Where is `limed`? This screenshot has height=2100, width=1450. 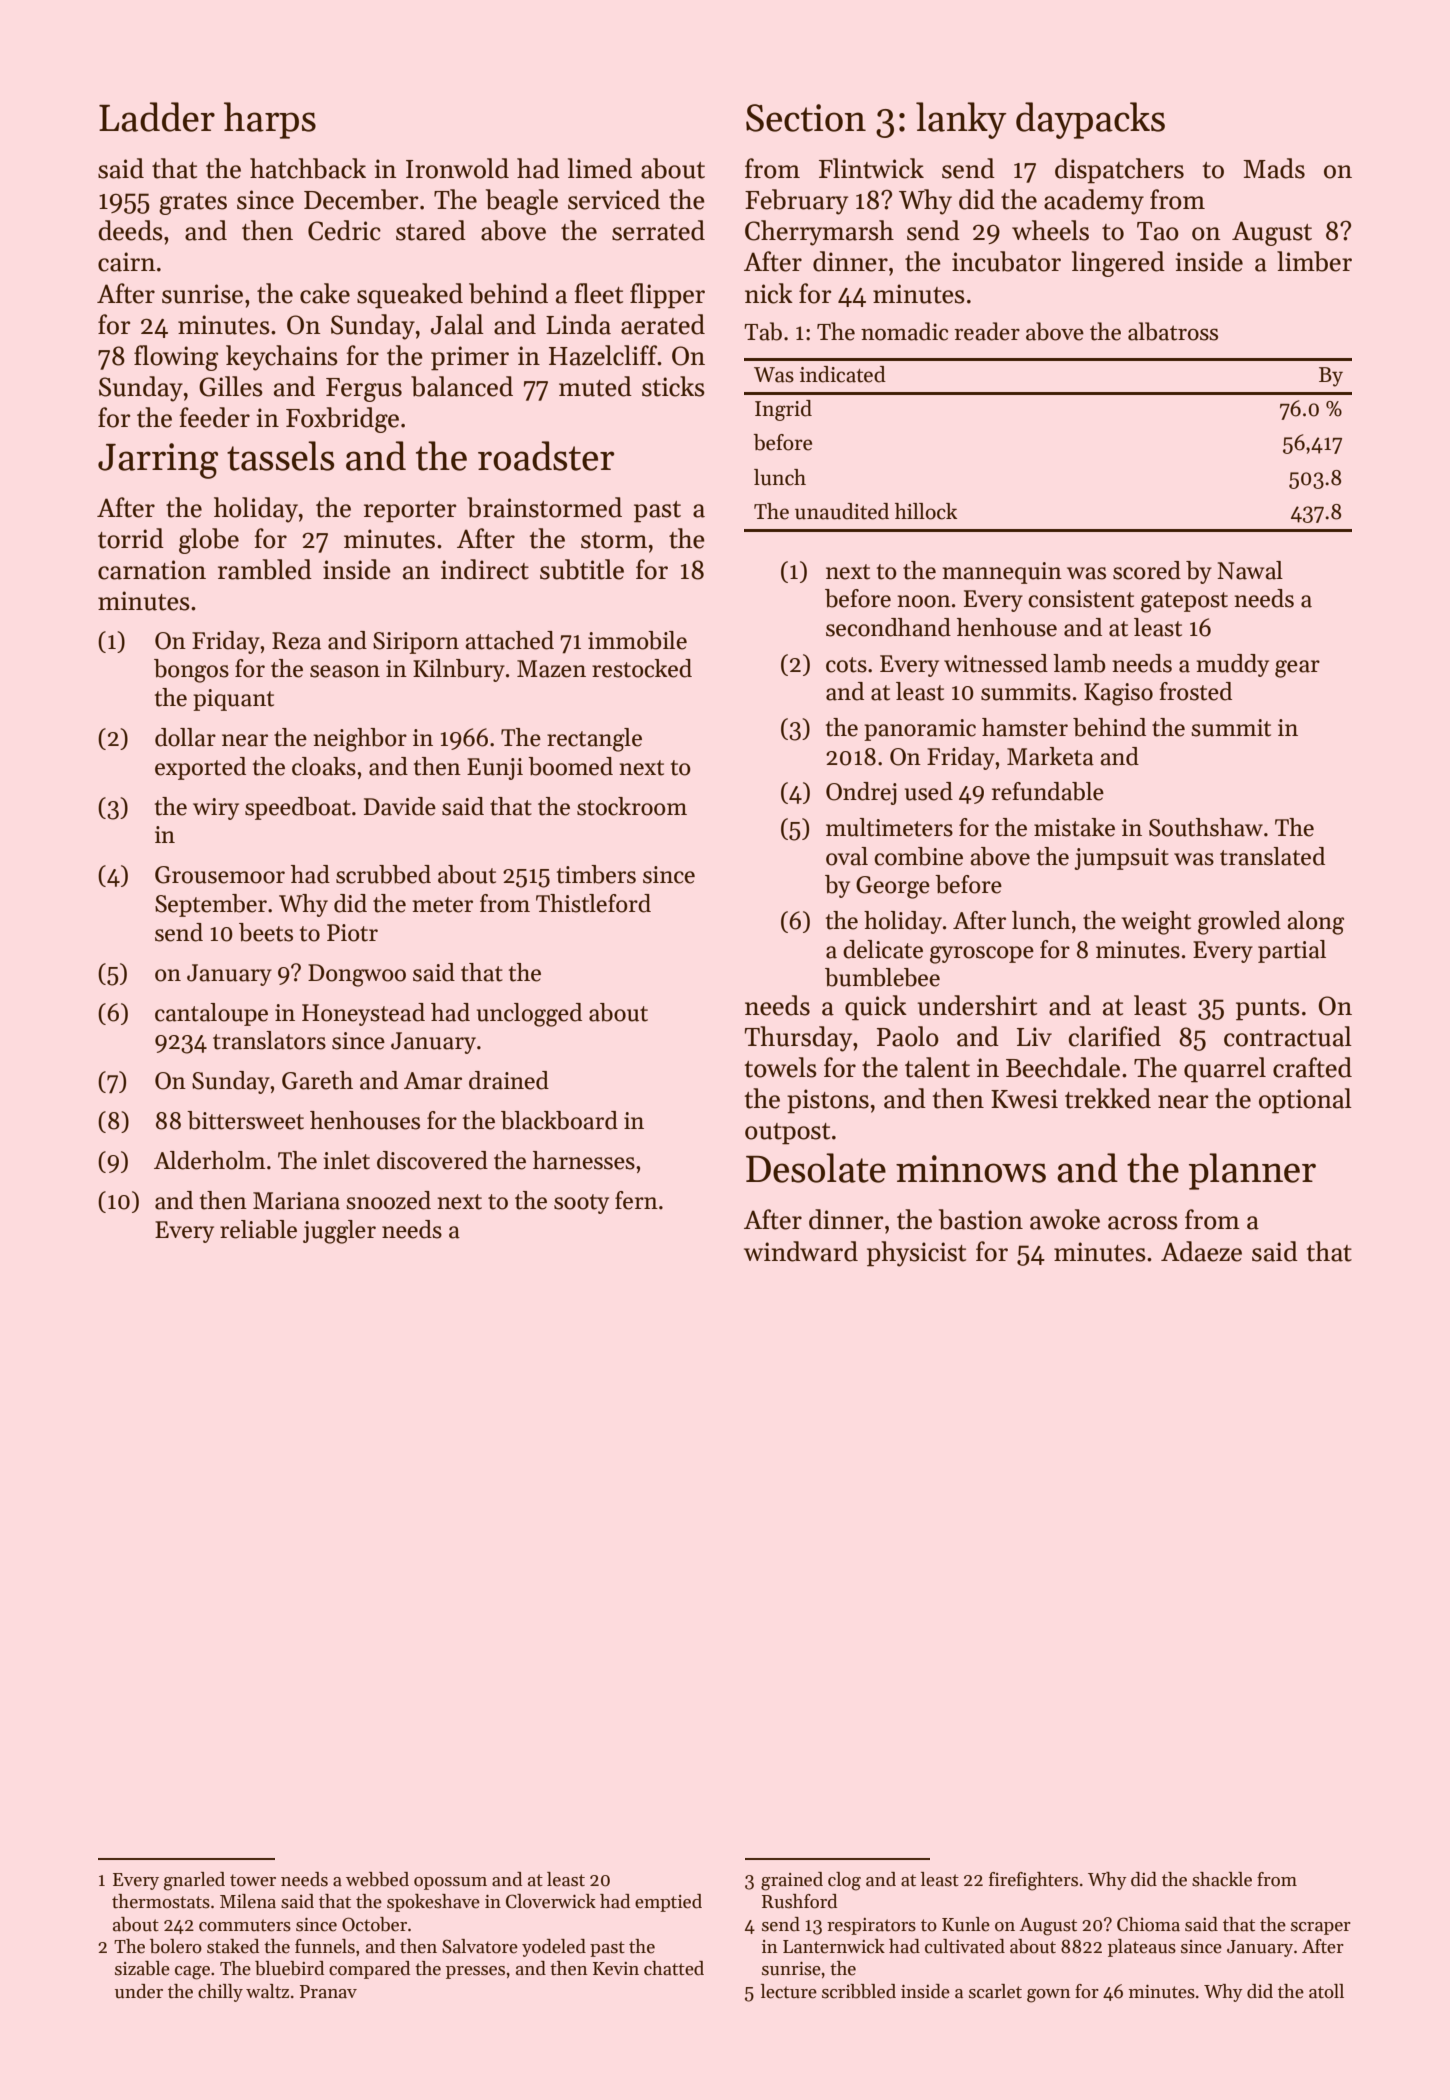
limed is located at coordinates (600, 168).
